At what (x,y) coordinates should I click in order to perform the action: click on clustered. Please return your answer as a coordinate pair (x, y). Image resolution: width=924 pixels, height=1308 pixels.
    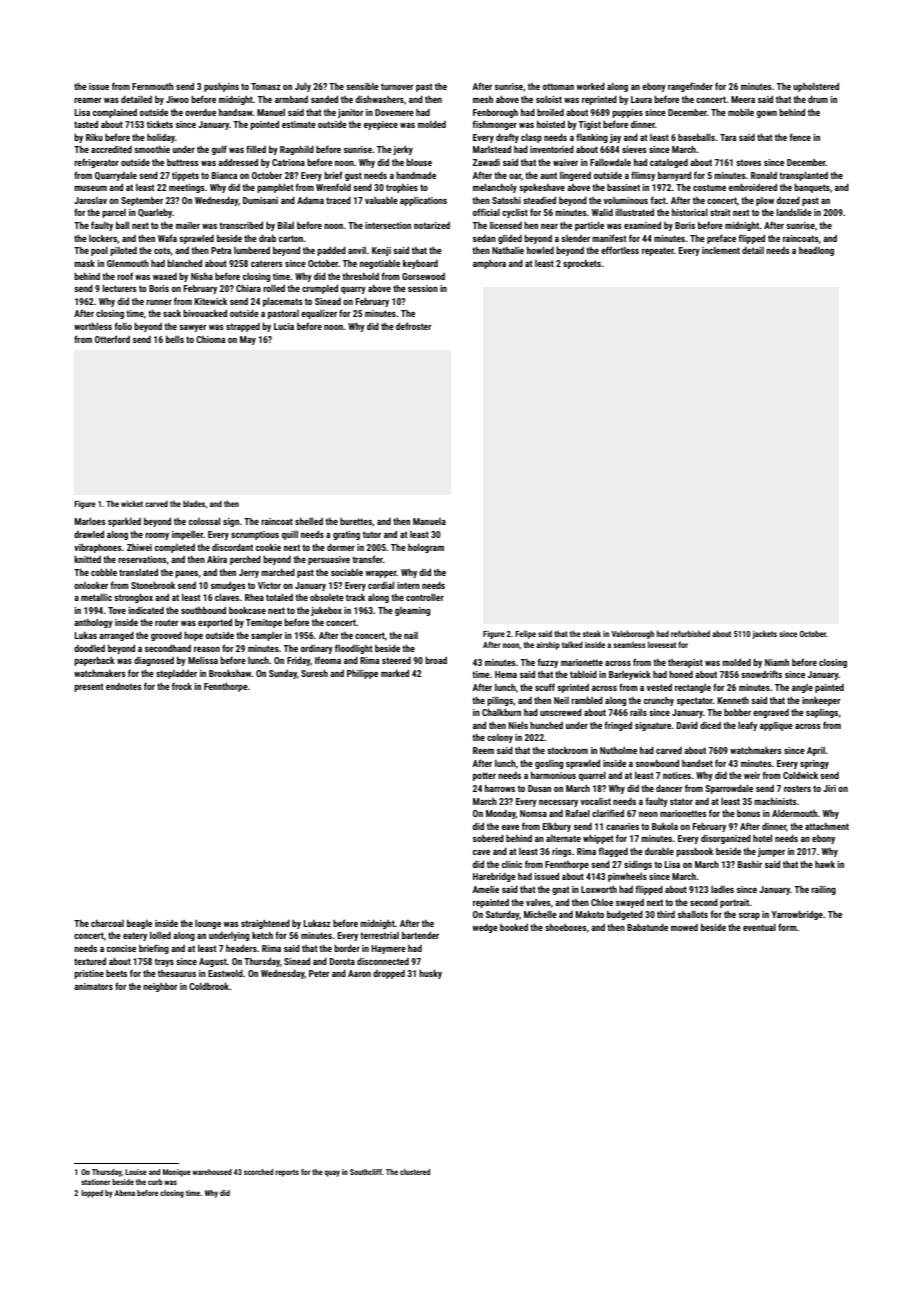
    Looking at the image, I should click on (415, 1172).
